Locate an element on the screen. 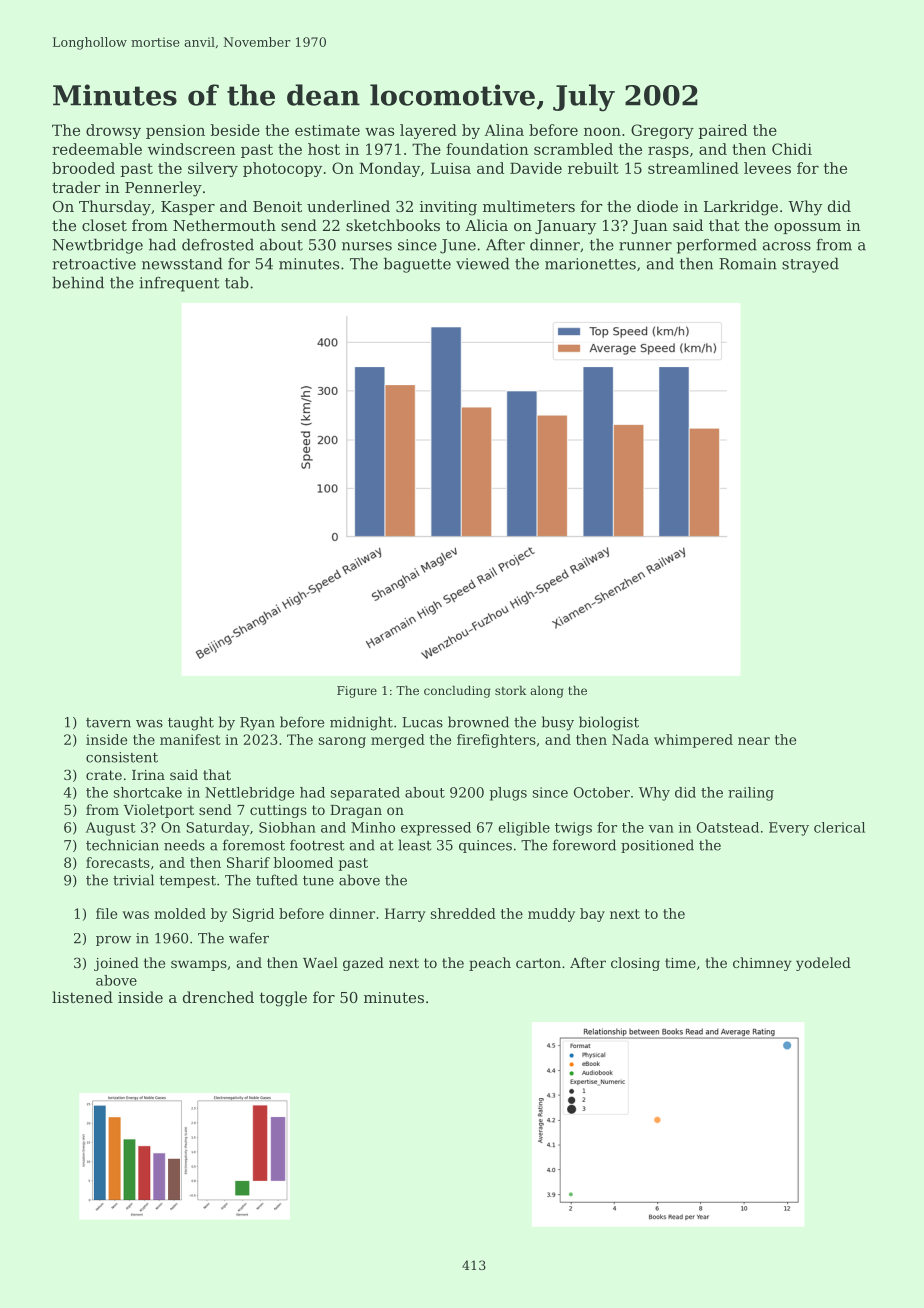 This screenshot has width=924, height=1308. marionettes is located at coordinates (590, 264).
